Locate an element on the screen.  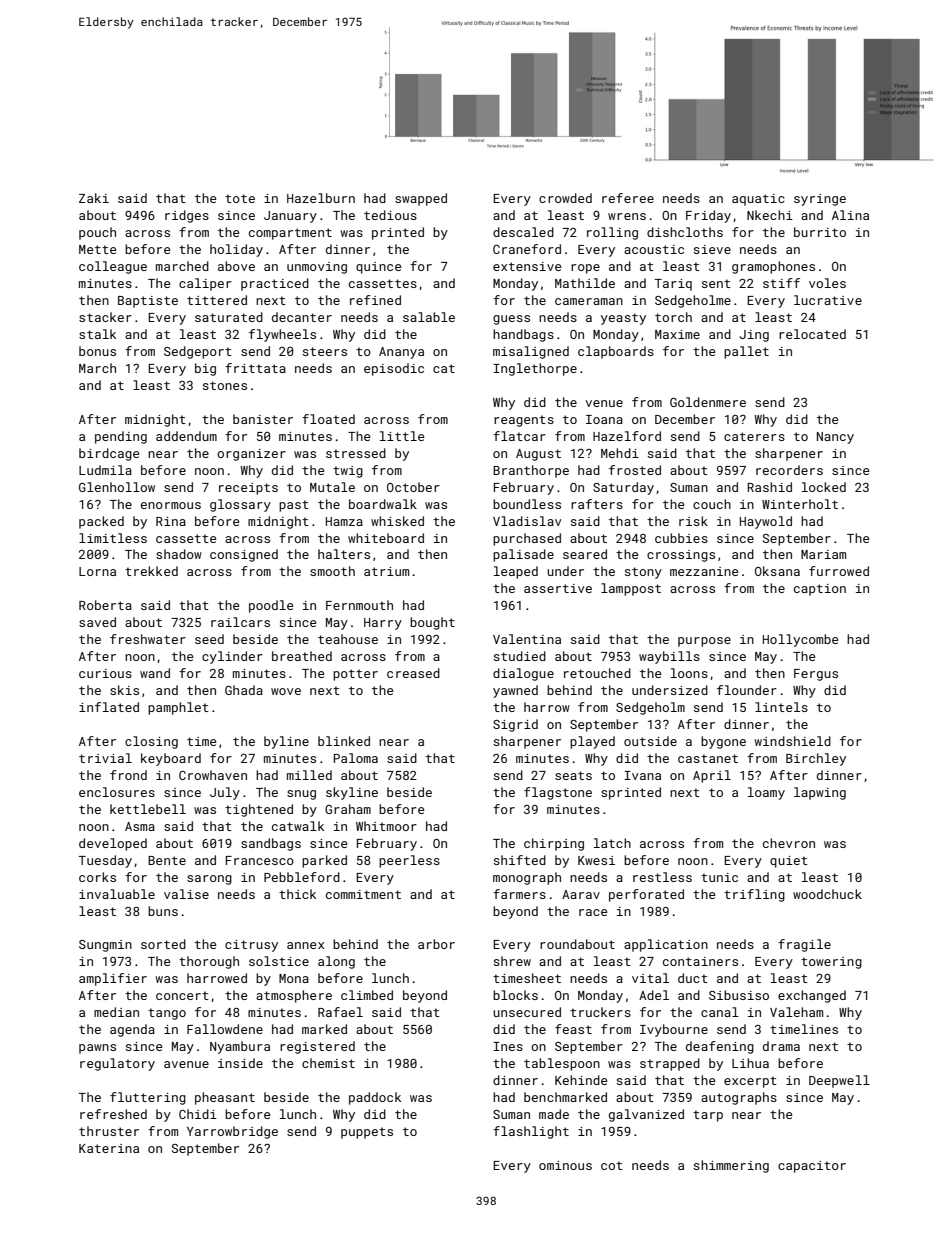
Kwesi is located at coordinates (596, 860).
